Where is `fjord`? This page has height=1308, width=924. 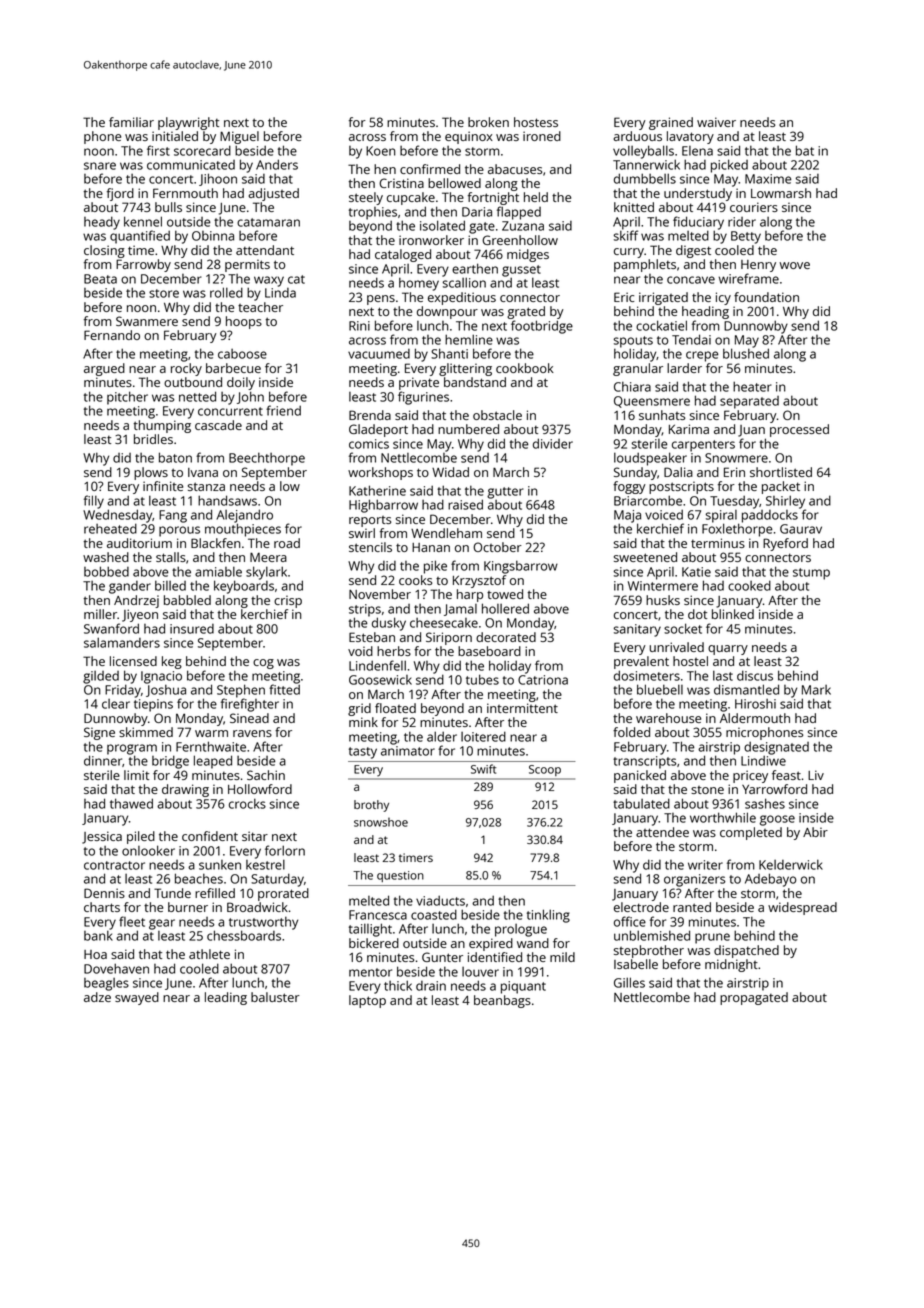
fjord is located at coordinates (120, 194).
